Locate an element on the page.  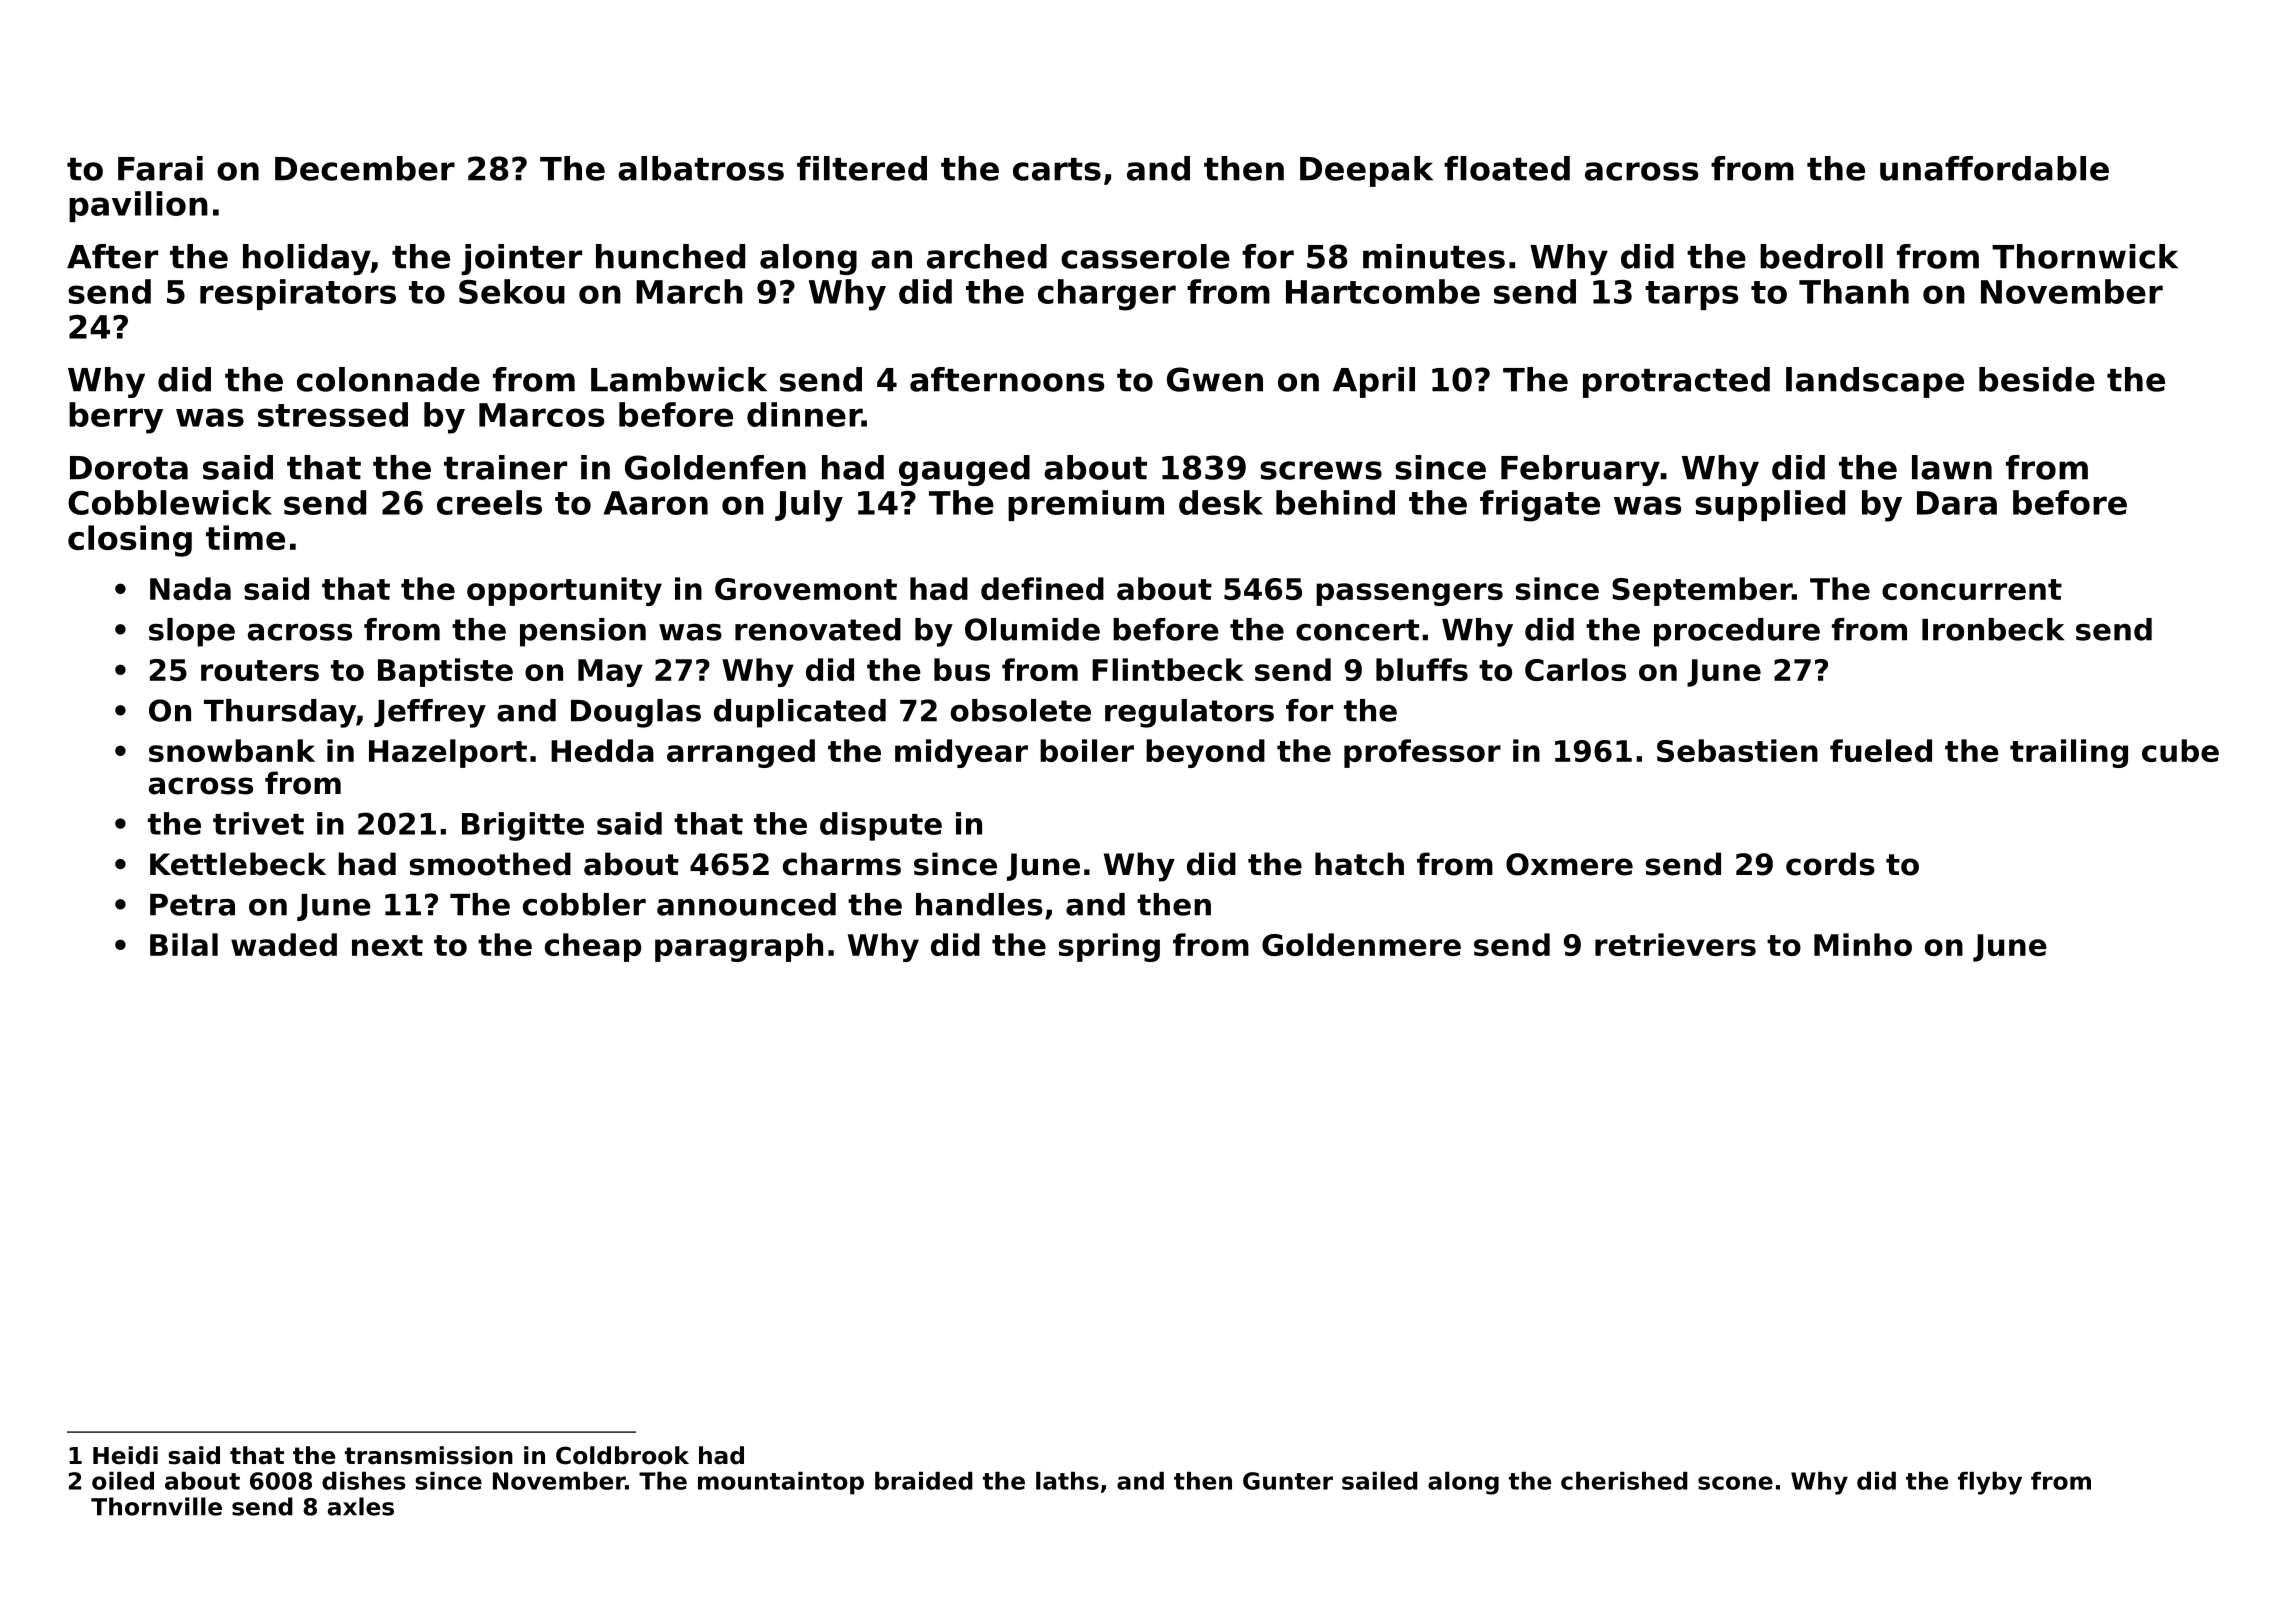
Minho is located at coordinates (1863, 944).
